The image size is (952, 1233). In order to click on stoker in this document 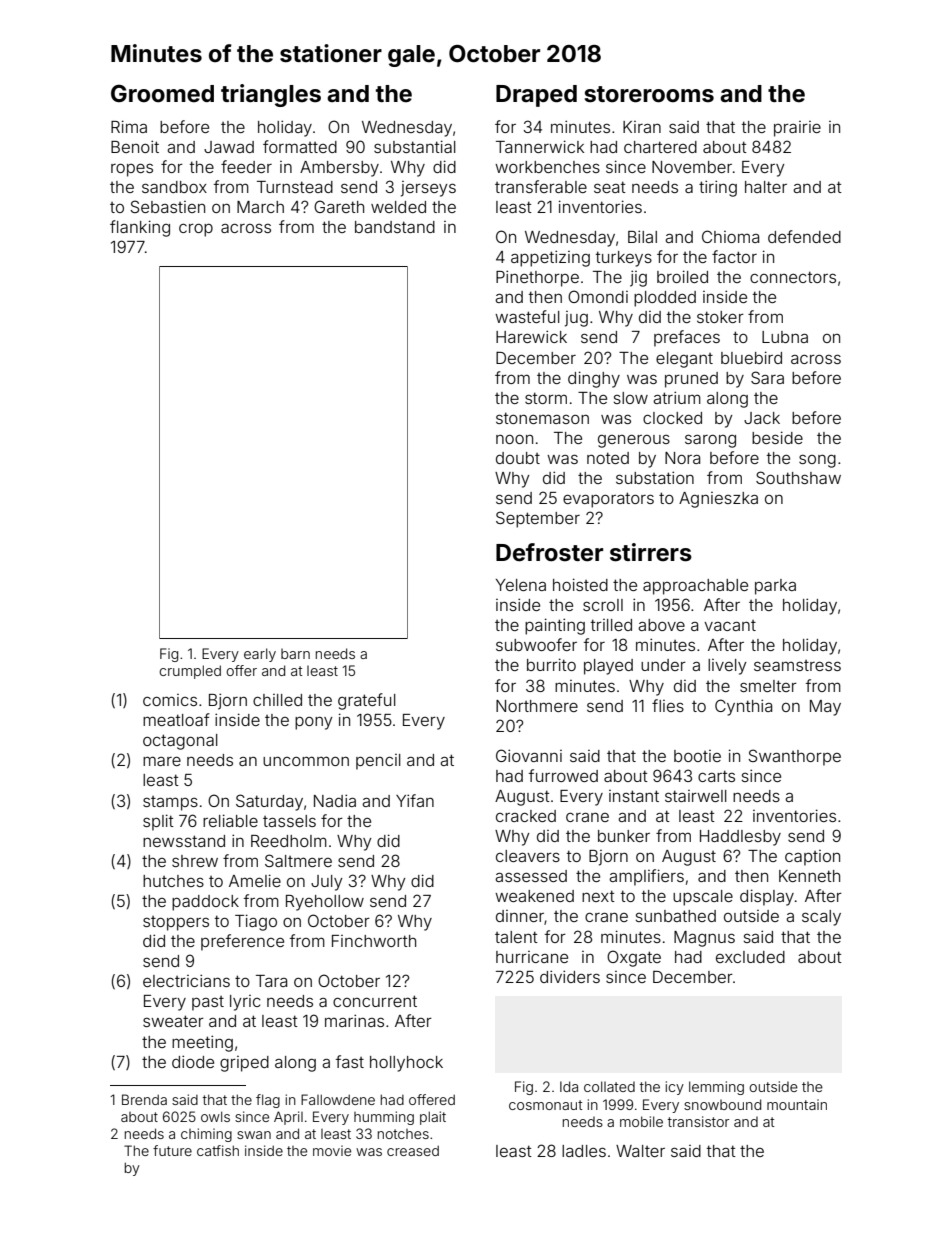, I will do `click(720, 317)`.
